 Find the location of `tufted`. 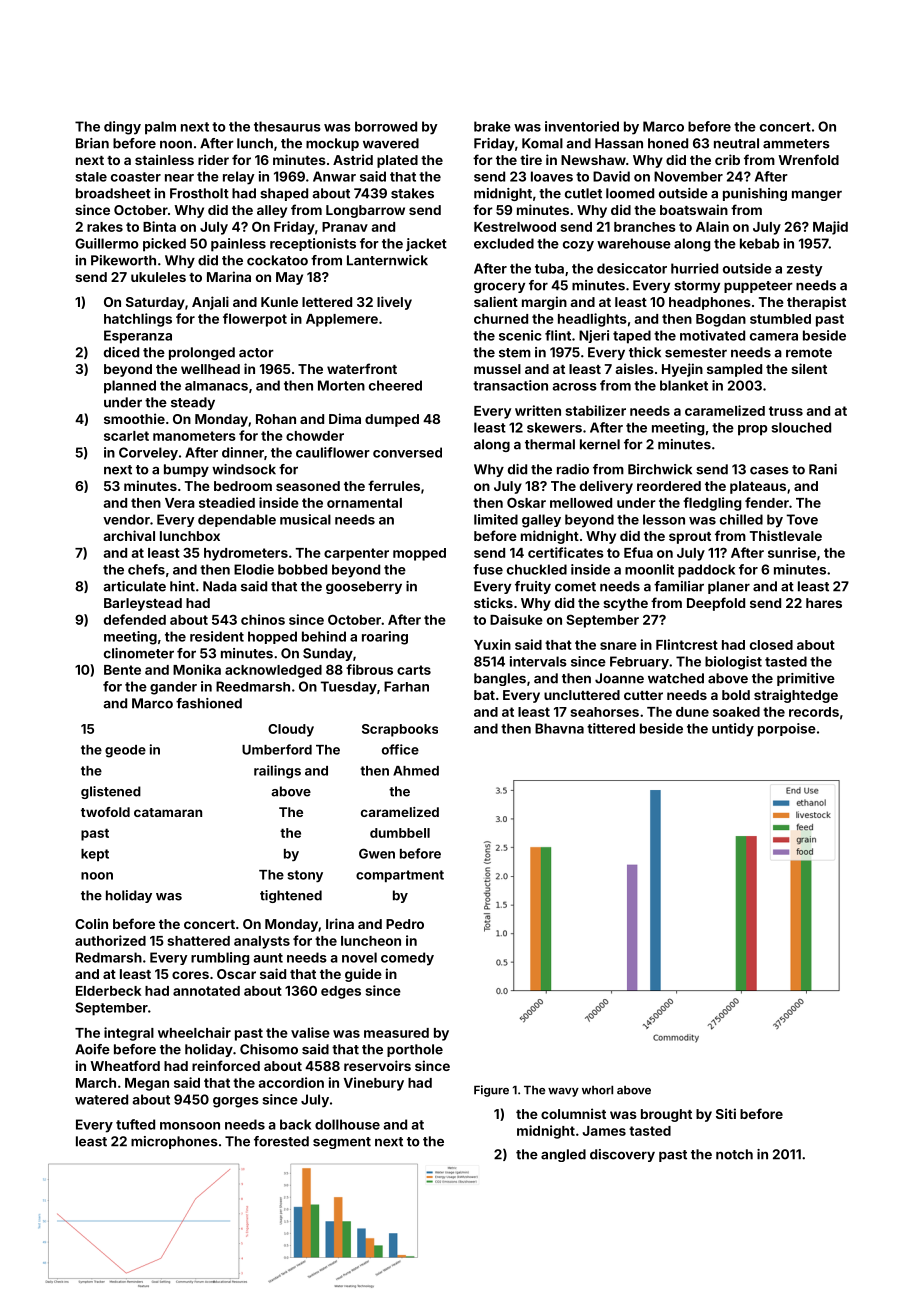

tufted is located at coordinates (135, 1124).
